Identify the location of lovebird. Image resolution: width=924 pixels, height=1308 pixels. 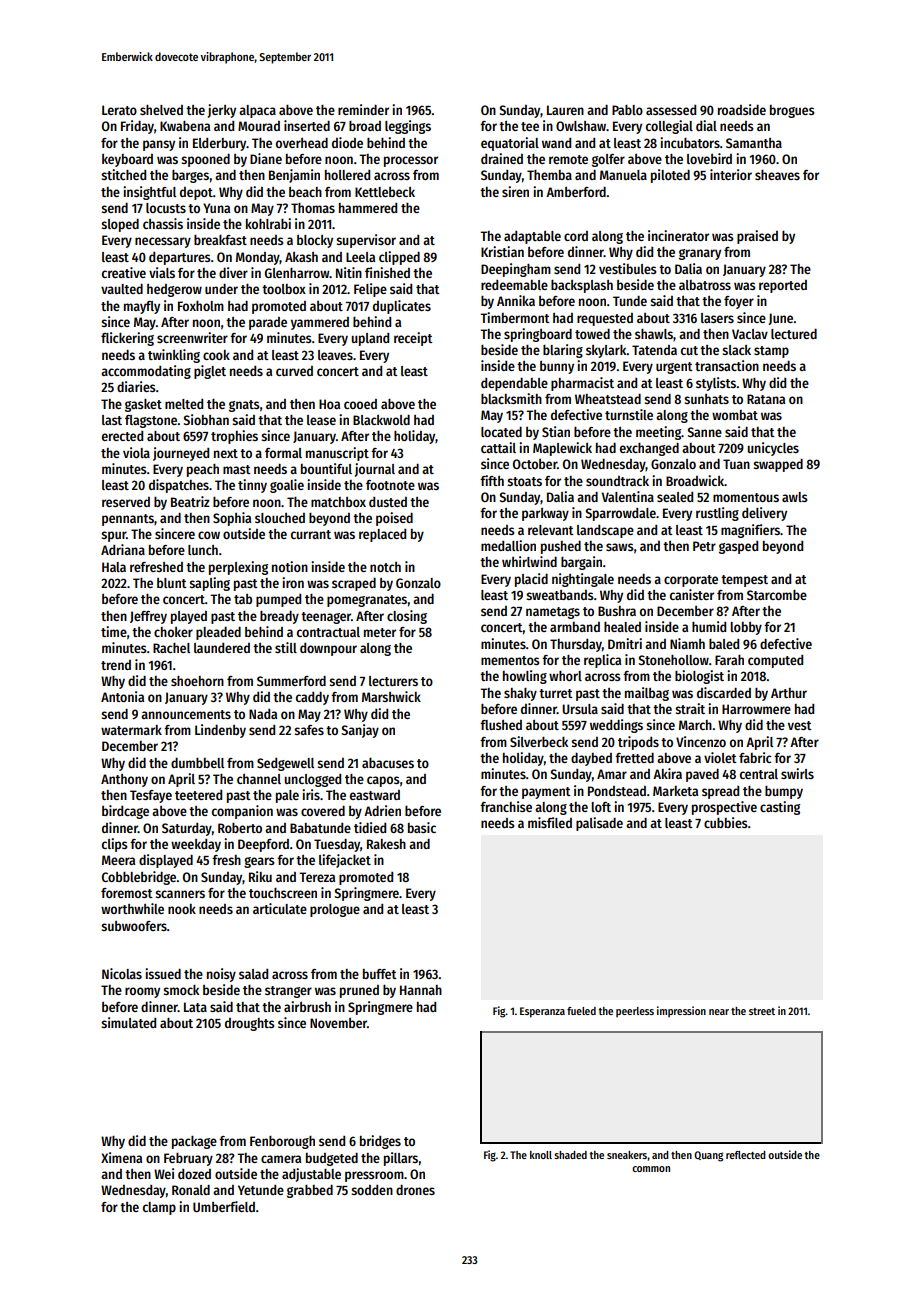
(709, 158).
